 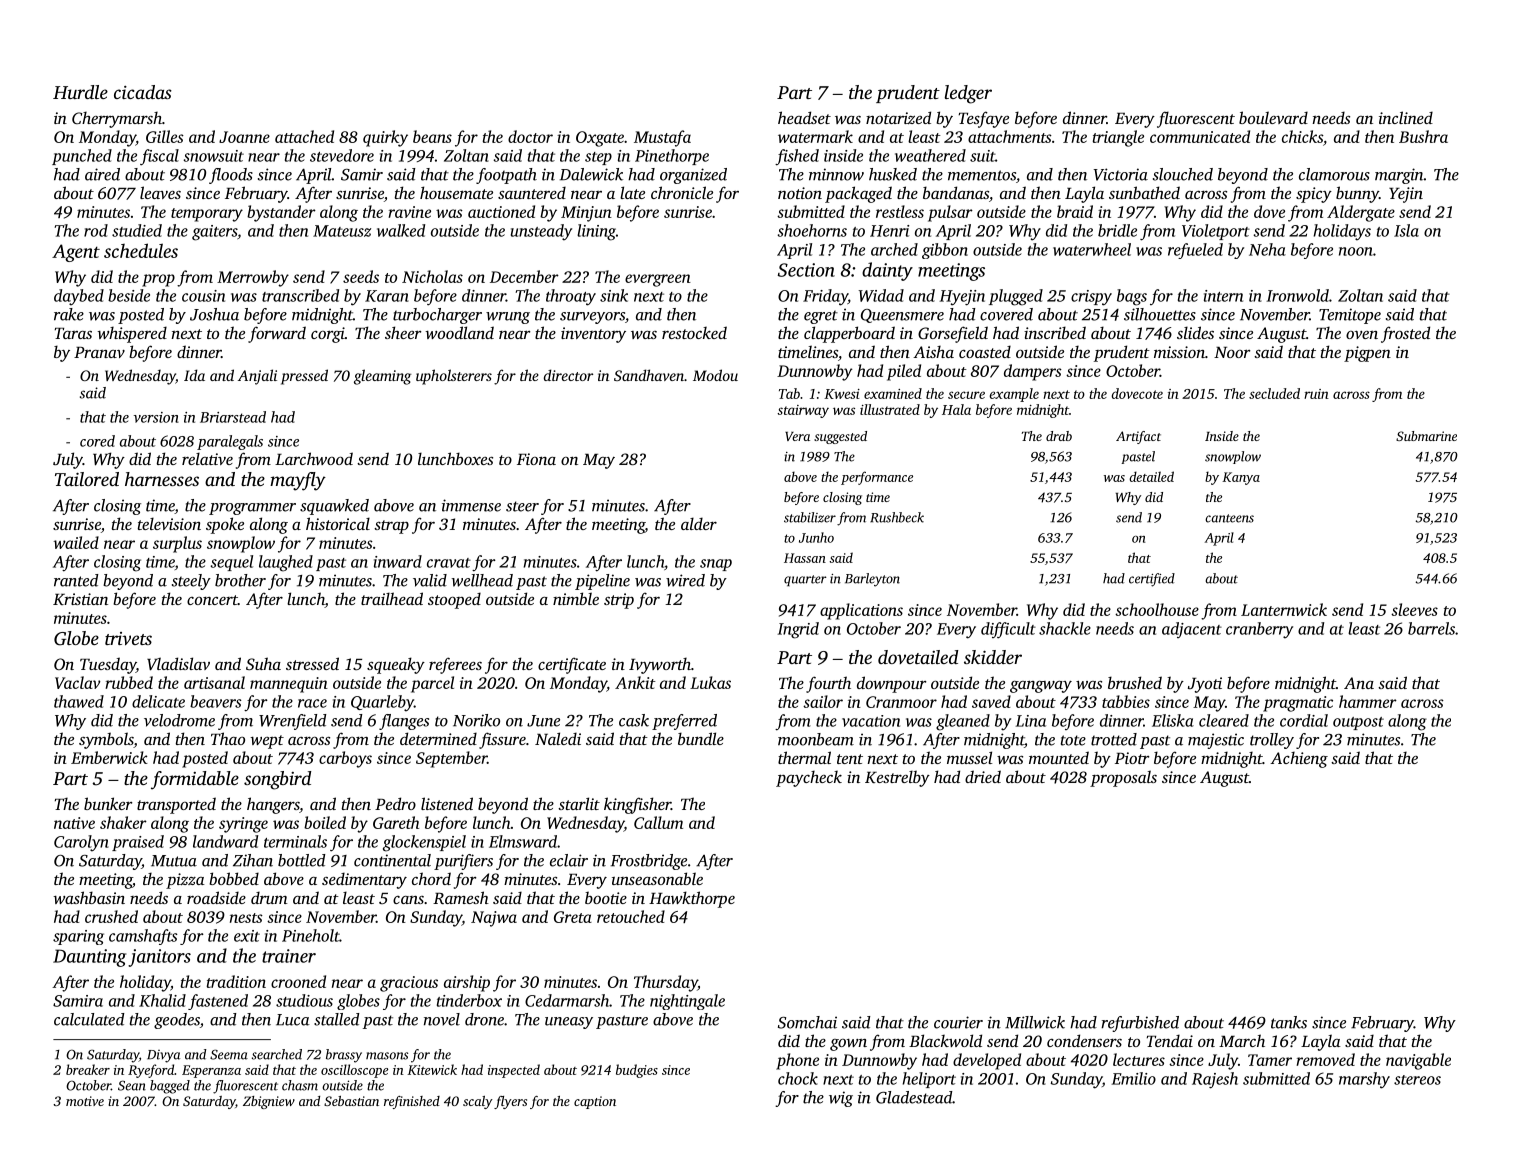 What do you see at coordinates (395, 803) in the screenshot?
I see `Pedro` at bounding box center [395, 803].
